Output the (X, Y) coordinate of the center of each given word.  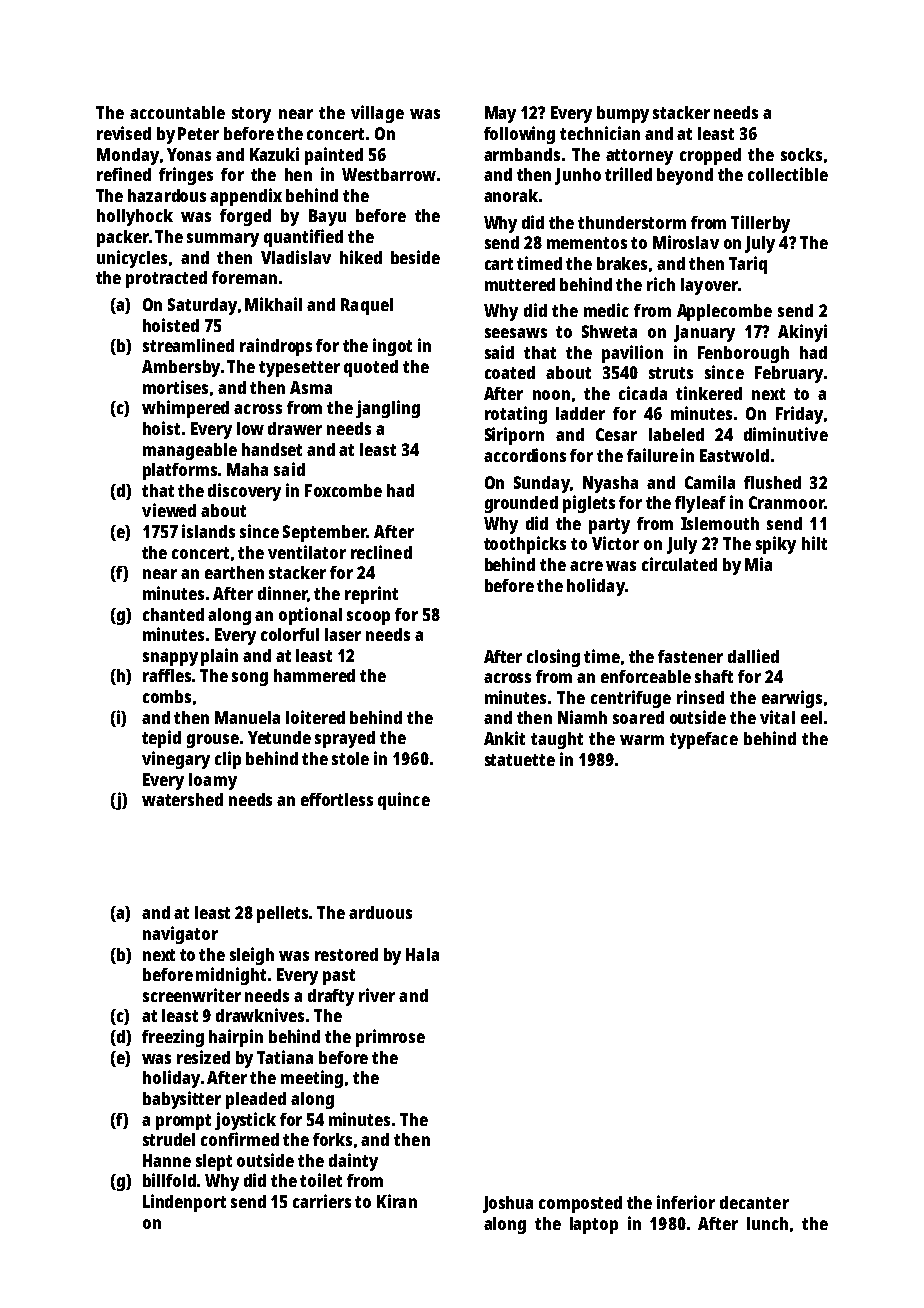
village (377, 114)
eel (811, 717)
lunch (767, 1223)
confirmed (240, 1139)
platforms (181, 471)
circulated (679, 564)
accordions (525, 455)
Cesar (616, 434)
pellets (283, 914)
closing (553, 658)
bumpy (623, 114)
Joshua (508, 1204)
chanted (173, 614)
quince (404, 801)
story (251, 115)
